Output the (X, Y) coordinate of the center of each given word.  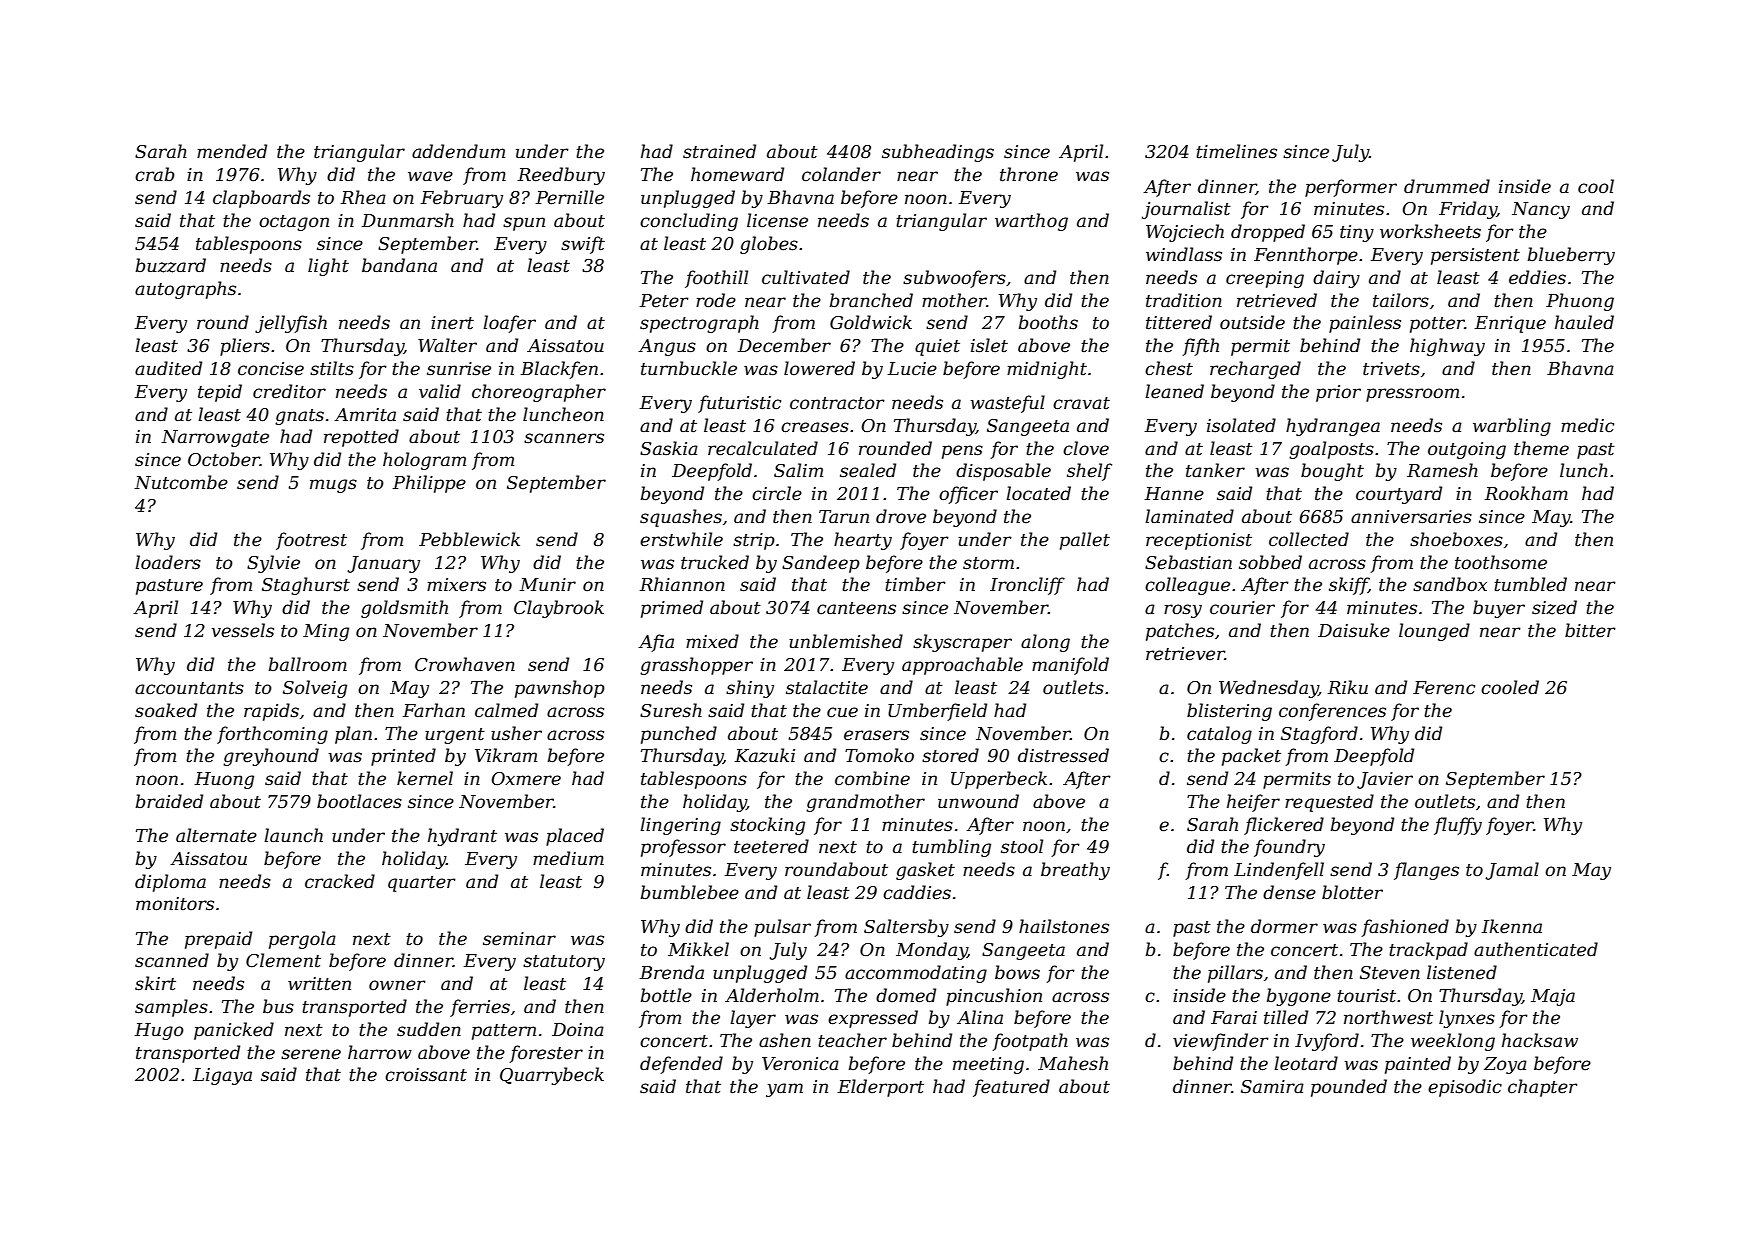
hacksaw (1540, 1040)
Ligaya (222, 1076)
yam (784, 1090)
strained (719, 151)
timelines (1236, 151)
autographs (185, 290)
